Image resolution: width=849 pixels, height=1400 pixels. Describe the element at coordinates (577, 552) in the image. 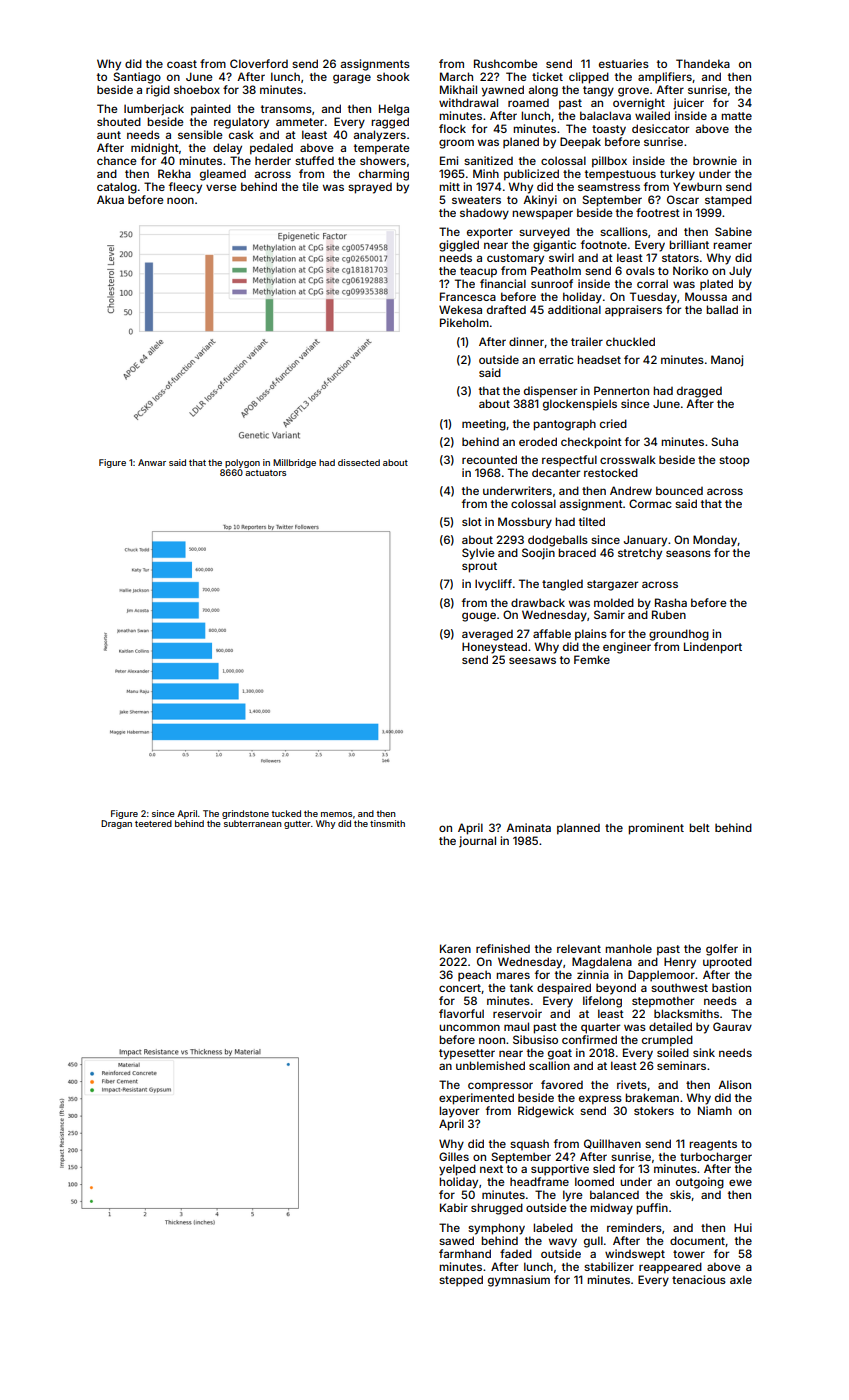

I see `braced` at that location.
